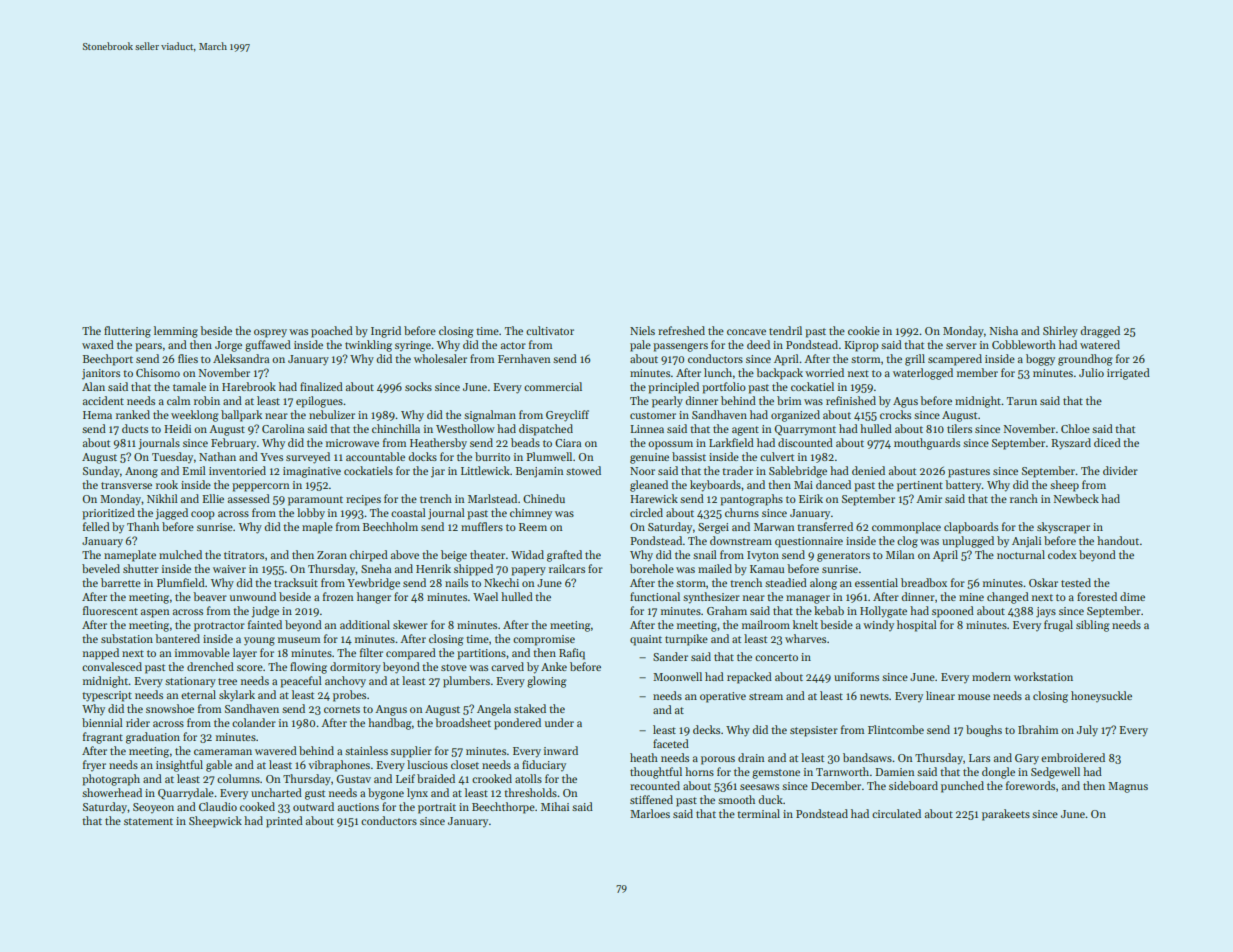 The width and height of the screenshot is (1233, 952). Describe the element at coordinates (244, 555) in the screenshot. I see `titrators` at that location.
